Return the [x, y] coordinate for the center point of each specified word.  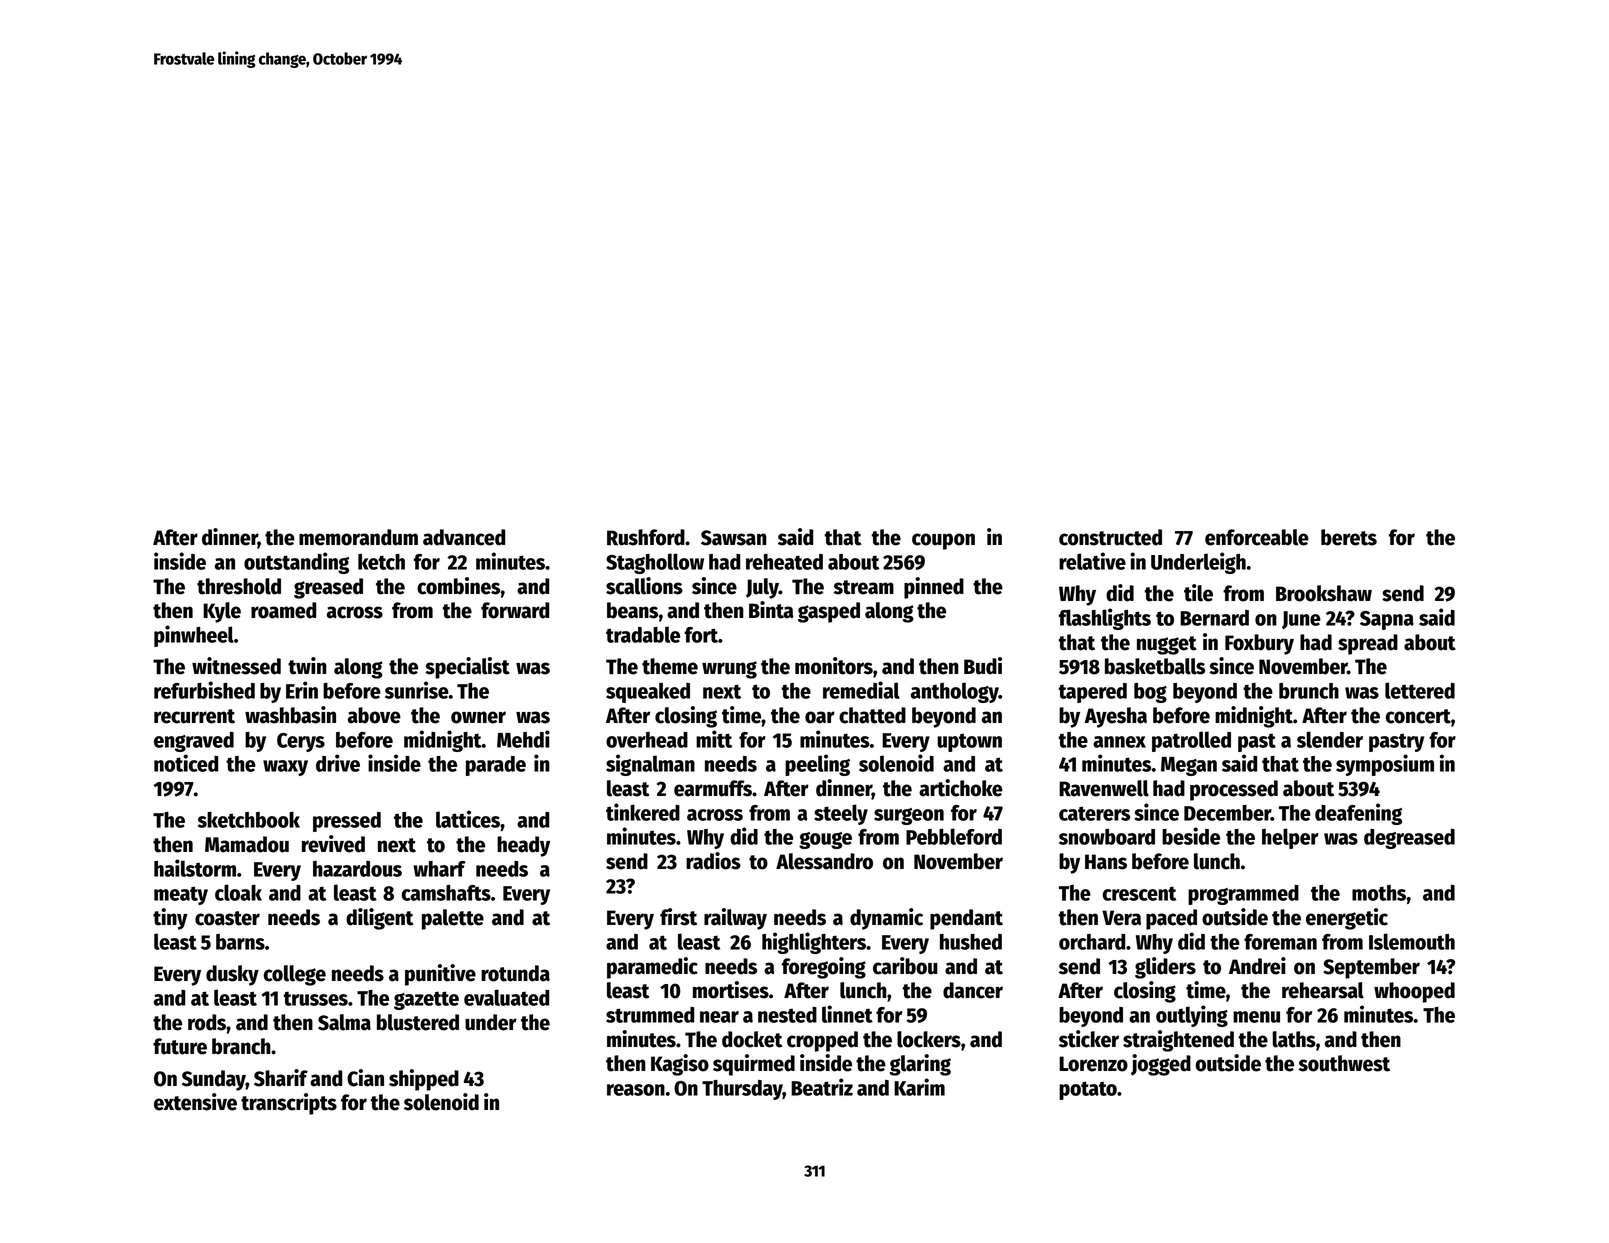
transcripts [289, 1104]
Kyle [222, 612]
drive [338, 763]
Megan [1189, 766]
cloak [238, 892]
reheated [784, 562]
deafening [1358, 814]
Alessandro [824, 861]
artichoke [961, 788]
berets [1349, 537]
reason [636, 1090]
